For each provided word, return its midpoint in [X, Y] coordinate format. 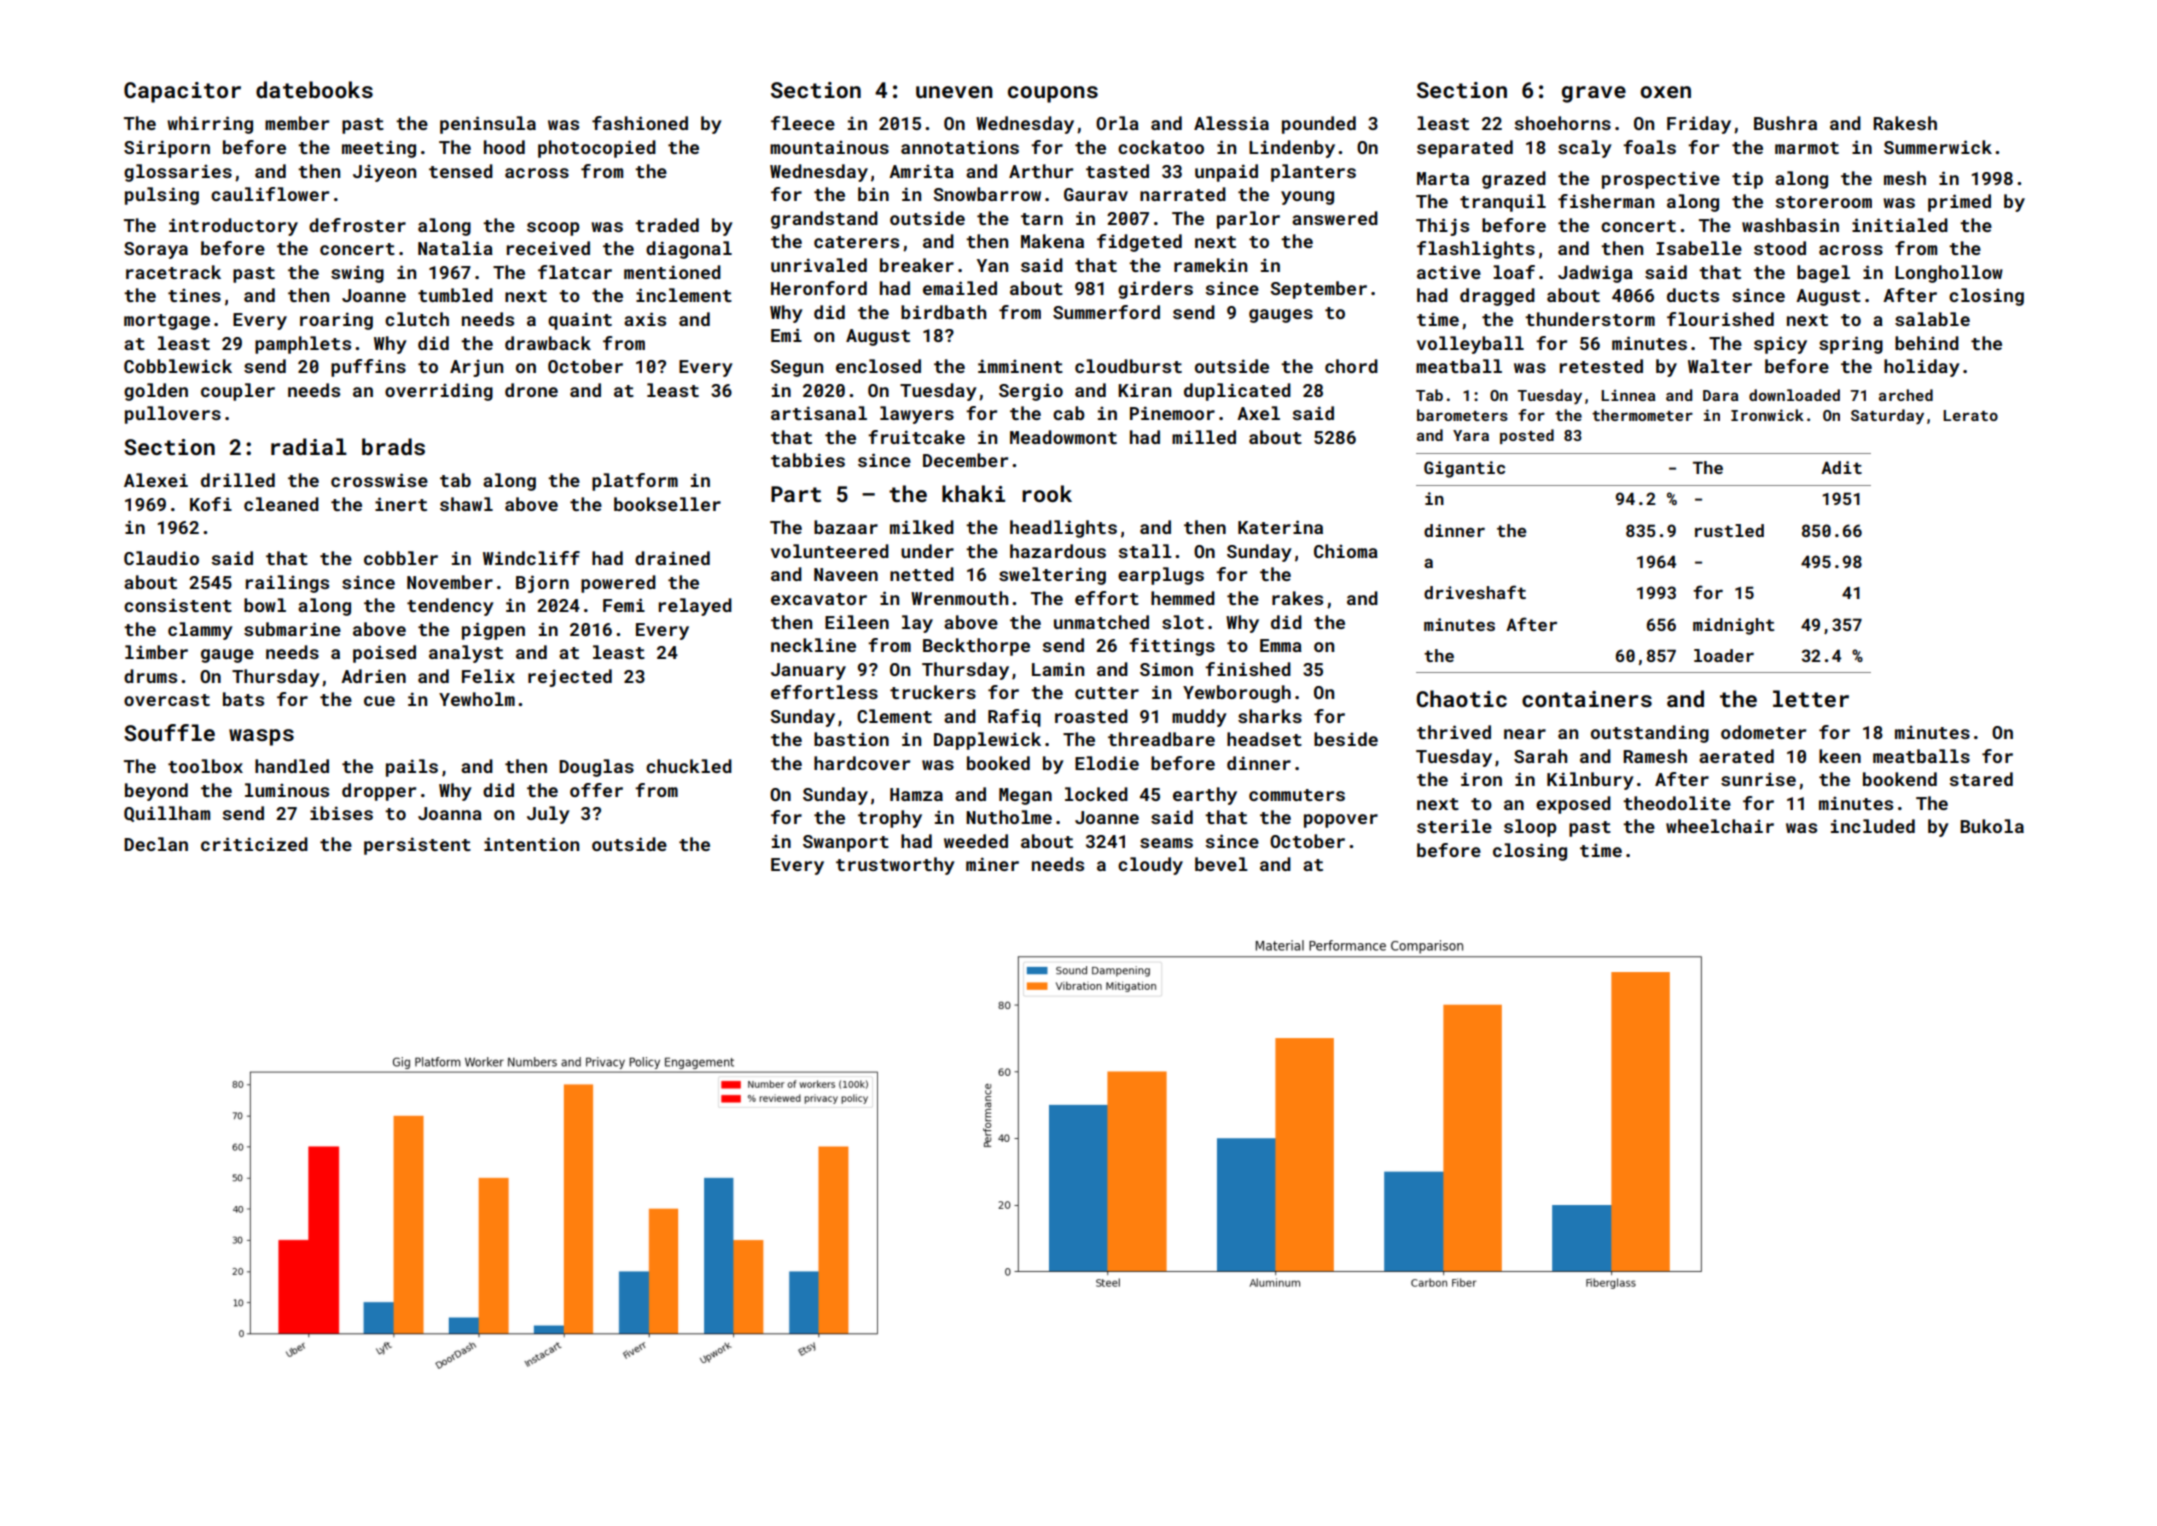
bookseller [667, 504]
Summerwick [1938, 147]
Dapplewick [987, 741]
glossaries [178, 173]
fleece [803, 123]
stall [1145, 551]
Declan [156, 844]
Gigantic [1464, 469]
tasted [1117, 171]
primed [1959, 203]
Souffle [169, 732]
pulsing [162, 196]
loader [1724, 655]
